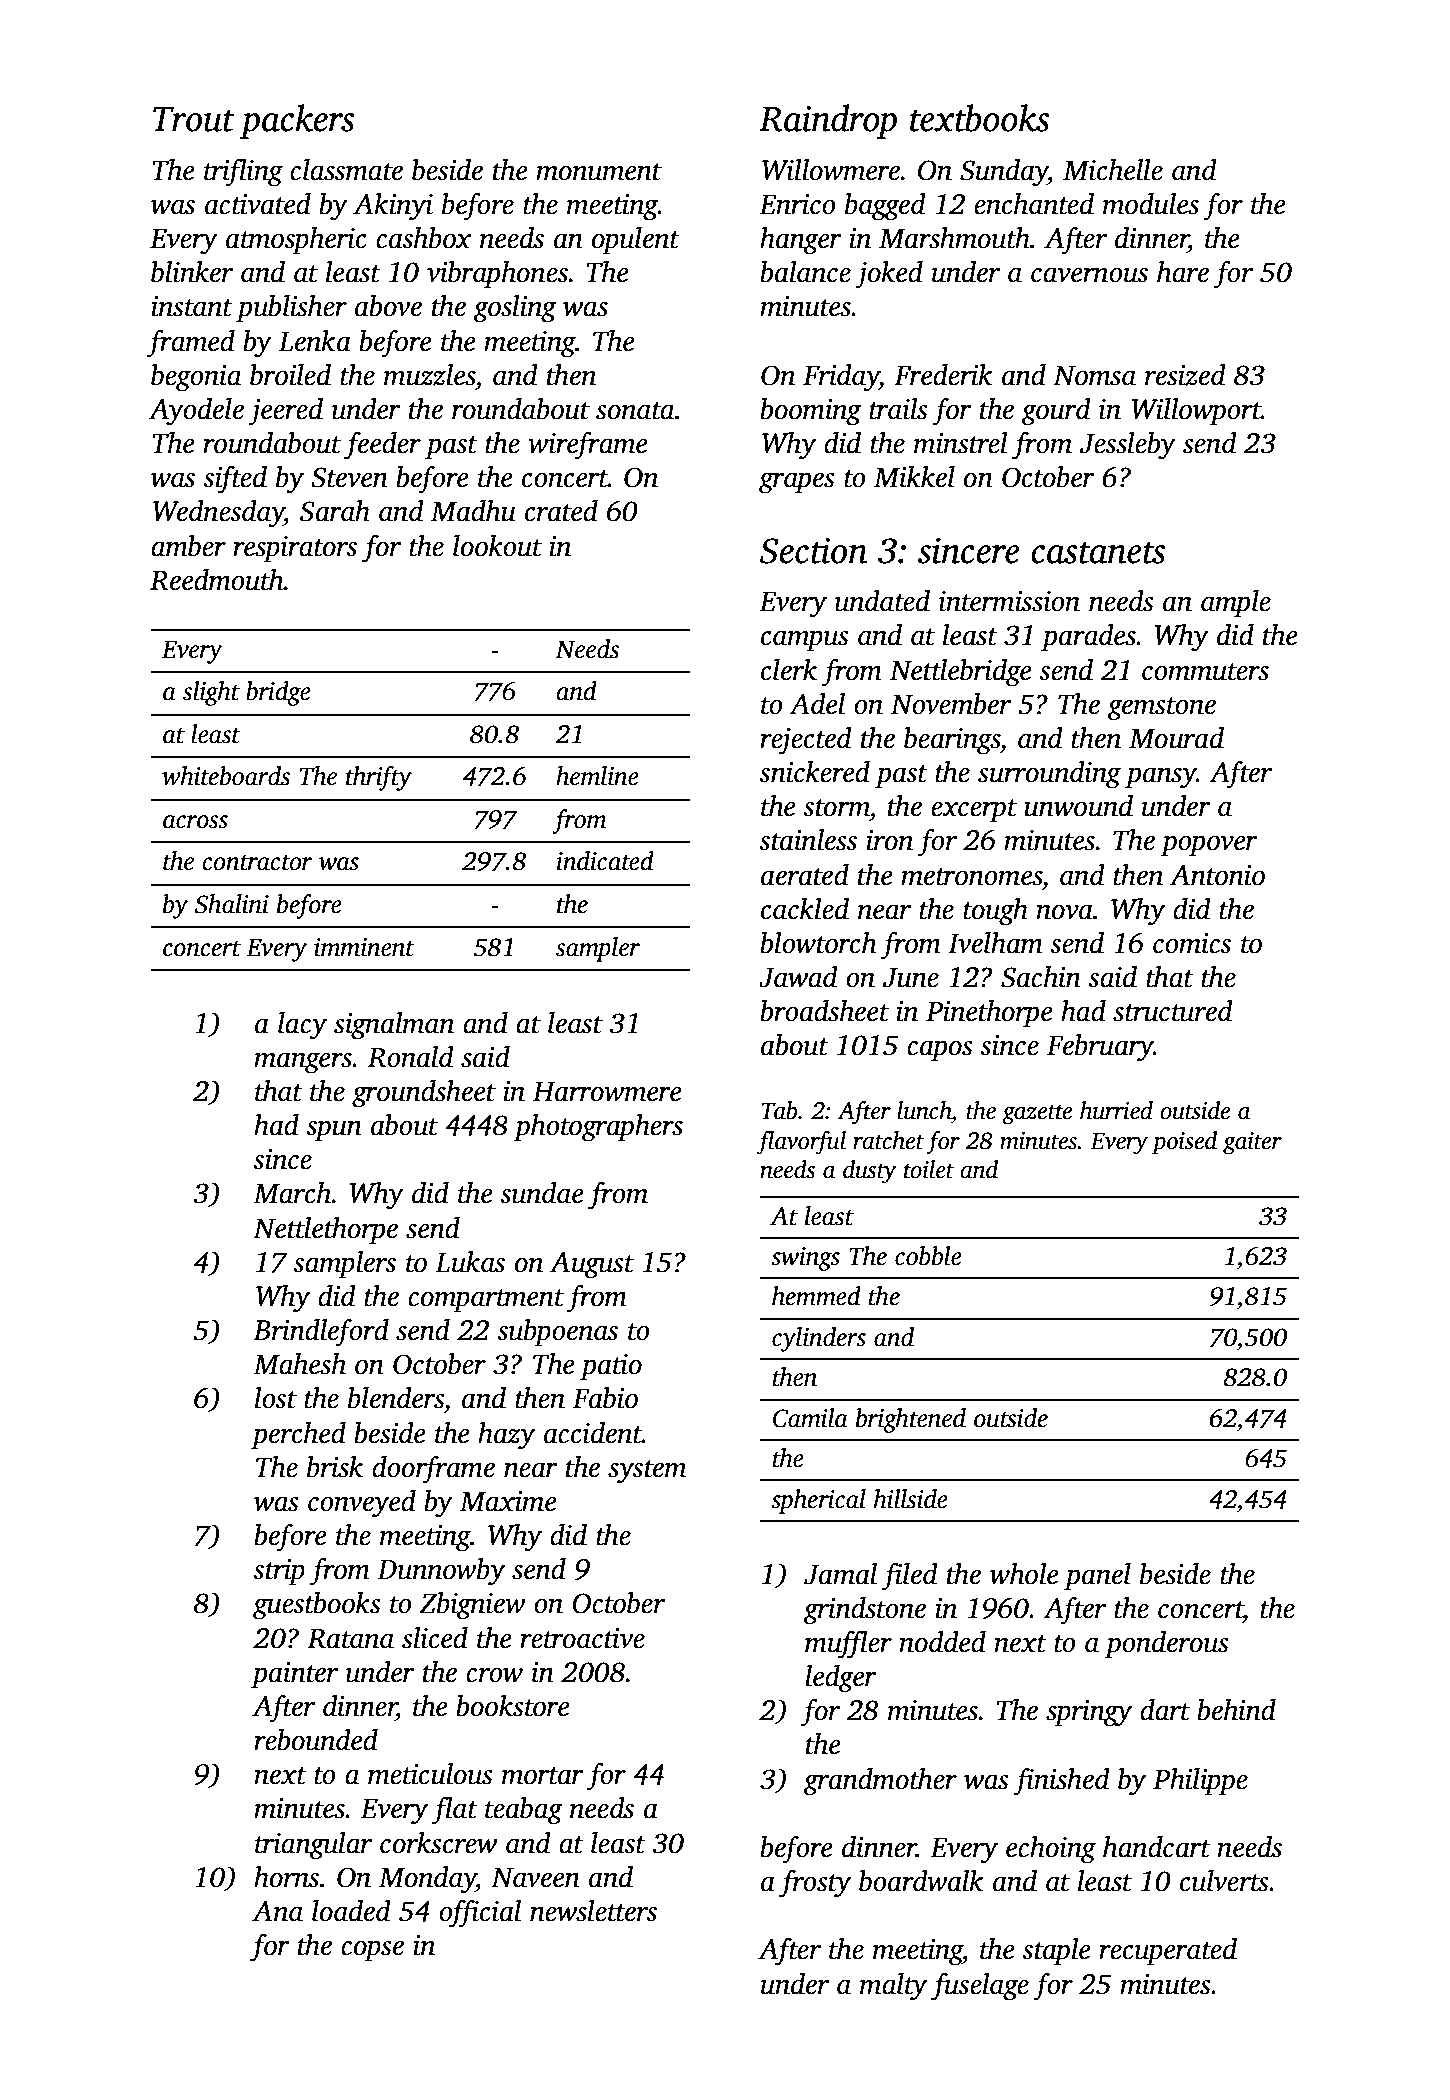 The width and height of the document is (1450, 2100). Describe the element at coordinates (593, 1911) in the document. I see `newsletters` at that location.
